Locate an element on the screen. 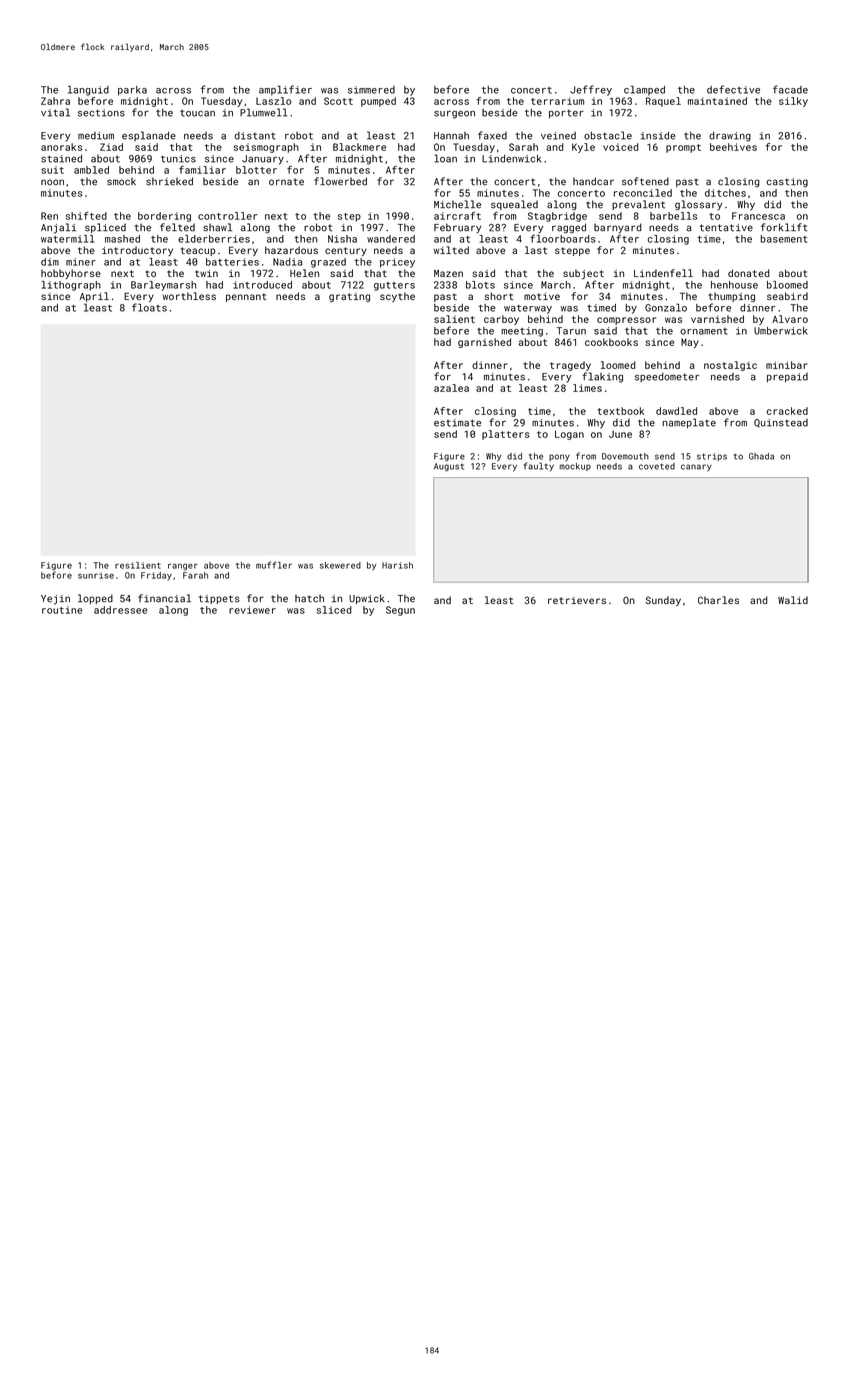 The width and height of the screenshot is (849, 1400). toucan is located at coordinates (197, 113).
